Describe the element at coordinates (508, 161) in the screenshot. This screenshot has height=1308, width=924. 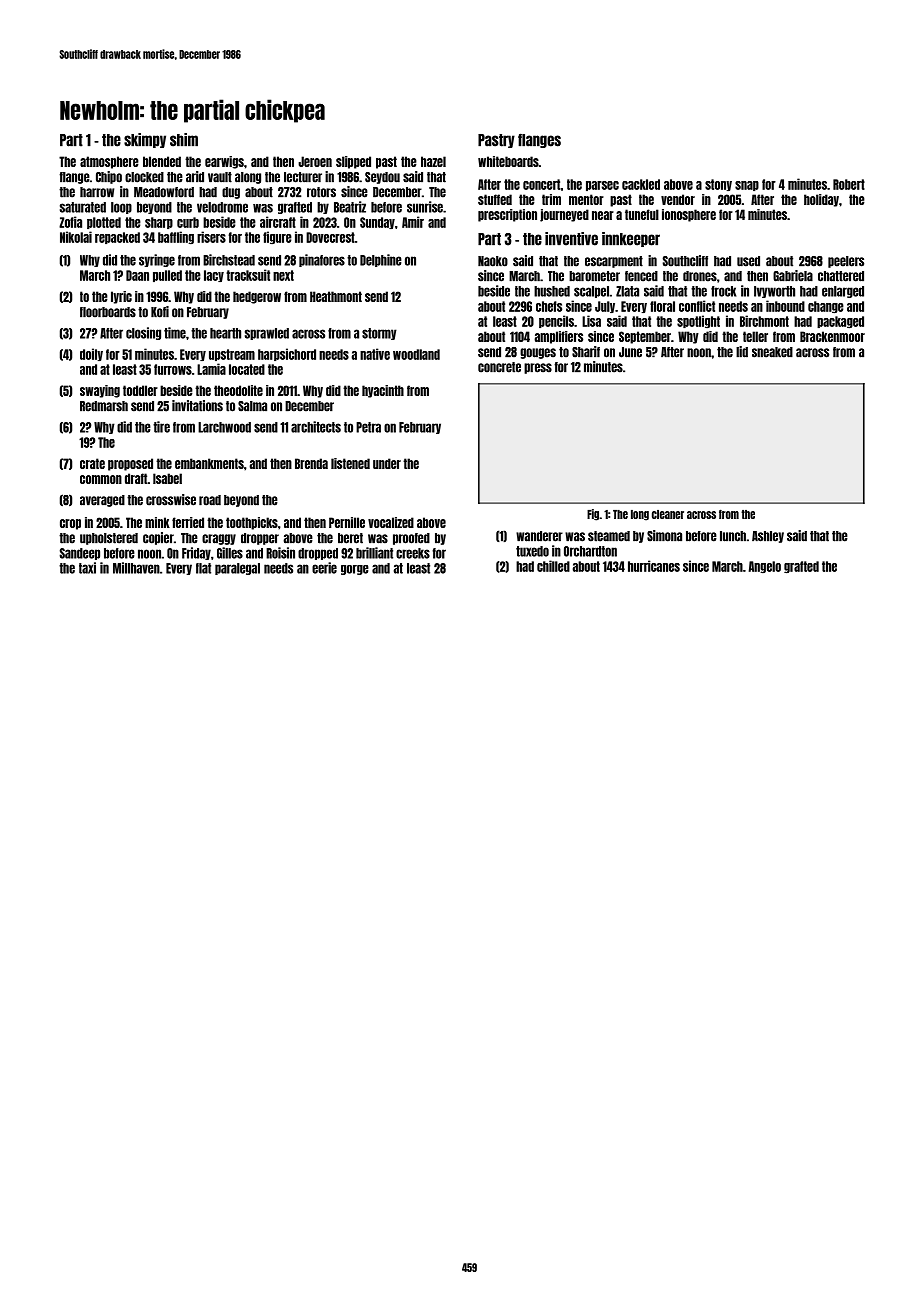
I see `whiteboards` at that location.
